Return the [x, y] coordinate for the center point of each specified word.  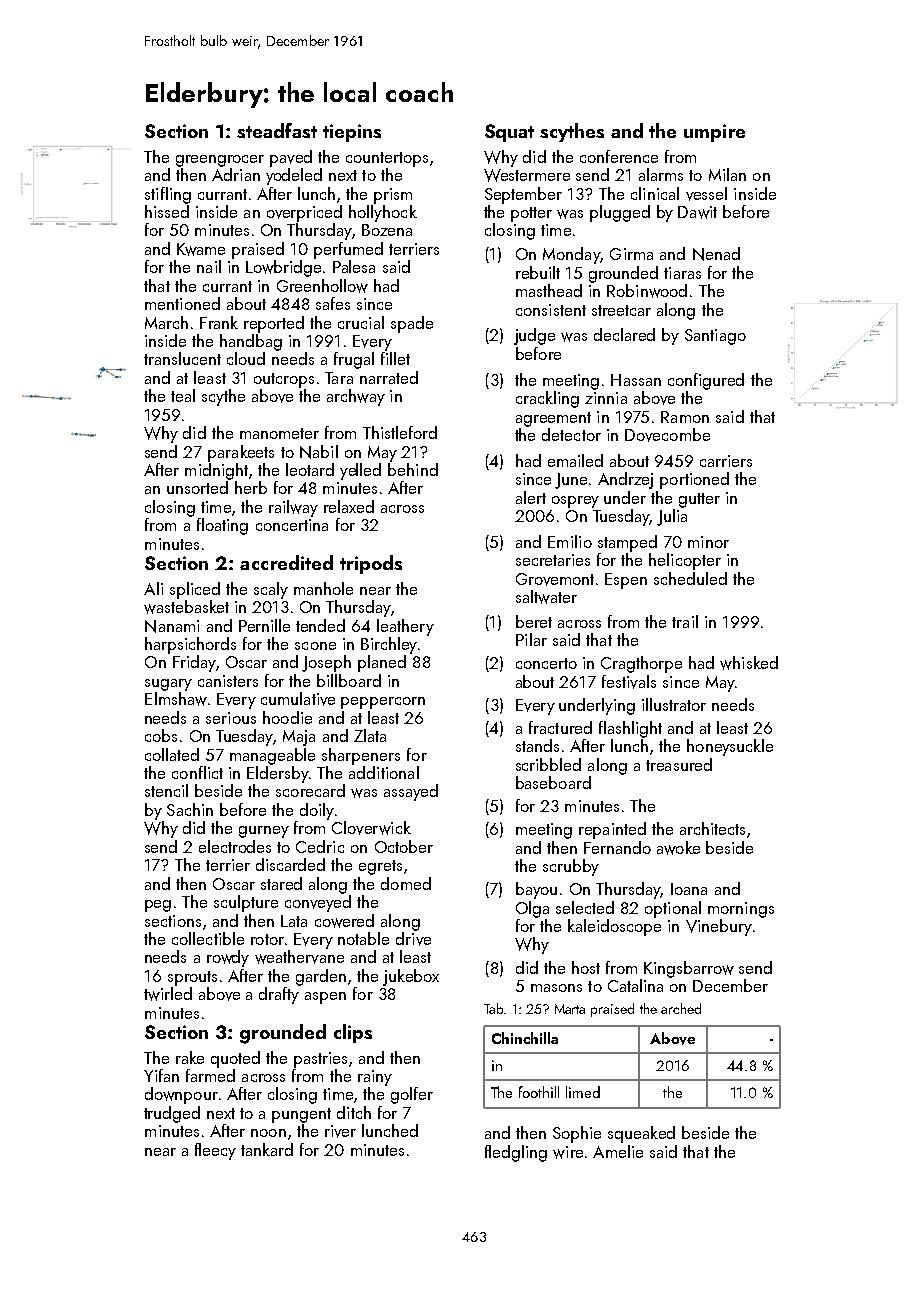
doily [317, 811]
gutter [699, 500]
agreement [553, 419]
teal [183, 395]
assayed [411, 792]
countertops [387, 159]
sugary [168, 685]
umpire [714, 133]
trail [685, 621]
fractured [560, 727]
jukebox [411, 977]
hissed [167, 211]
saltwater [546, 597]
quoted [235, 1059]
